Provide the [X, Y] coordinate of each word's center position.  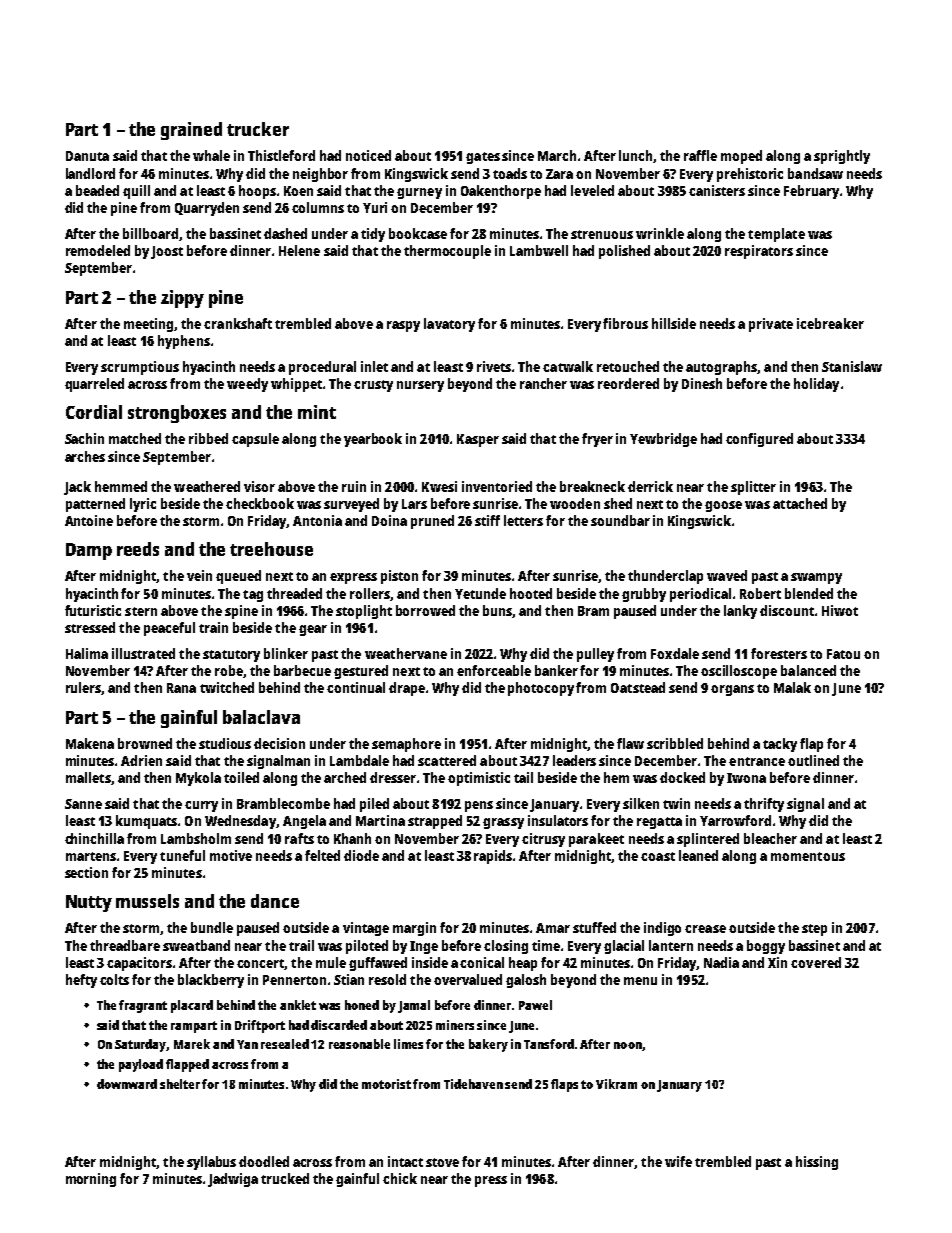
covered [816, 962]
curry [201, 806]
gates [483, 158]
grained [191, 131]
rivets [494, 366]
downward [127, 1084]
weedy [247, 385]
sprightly [842, 157]
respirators [759, 252]
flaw [630, 743]
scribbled [675, 743]
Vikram [616, 1084]
